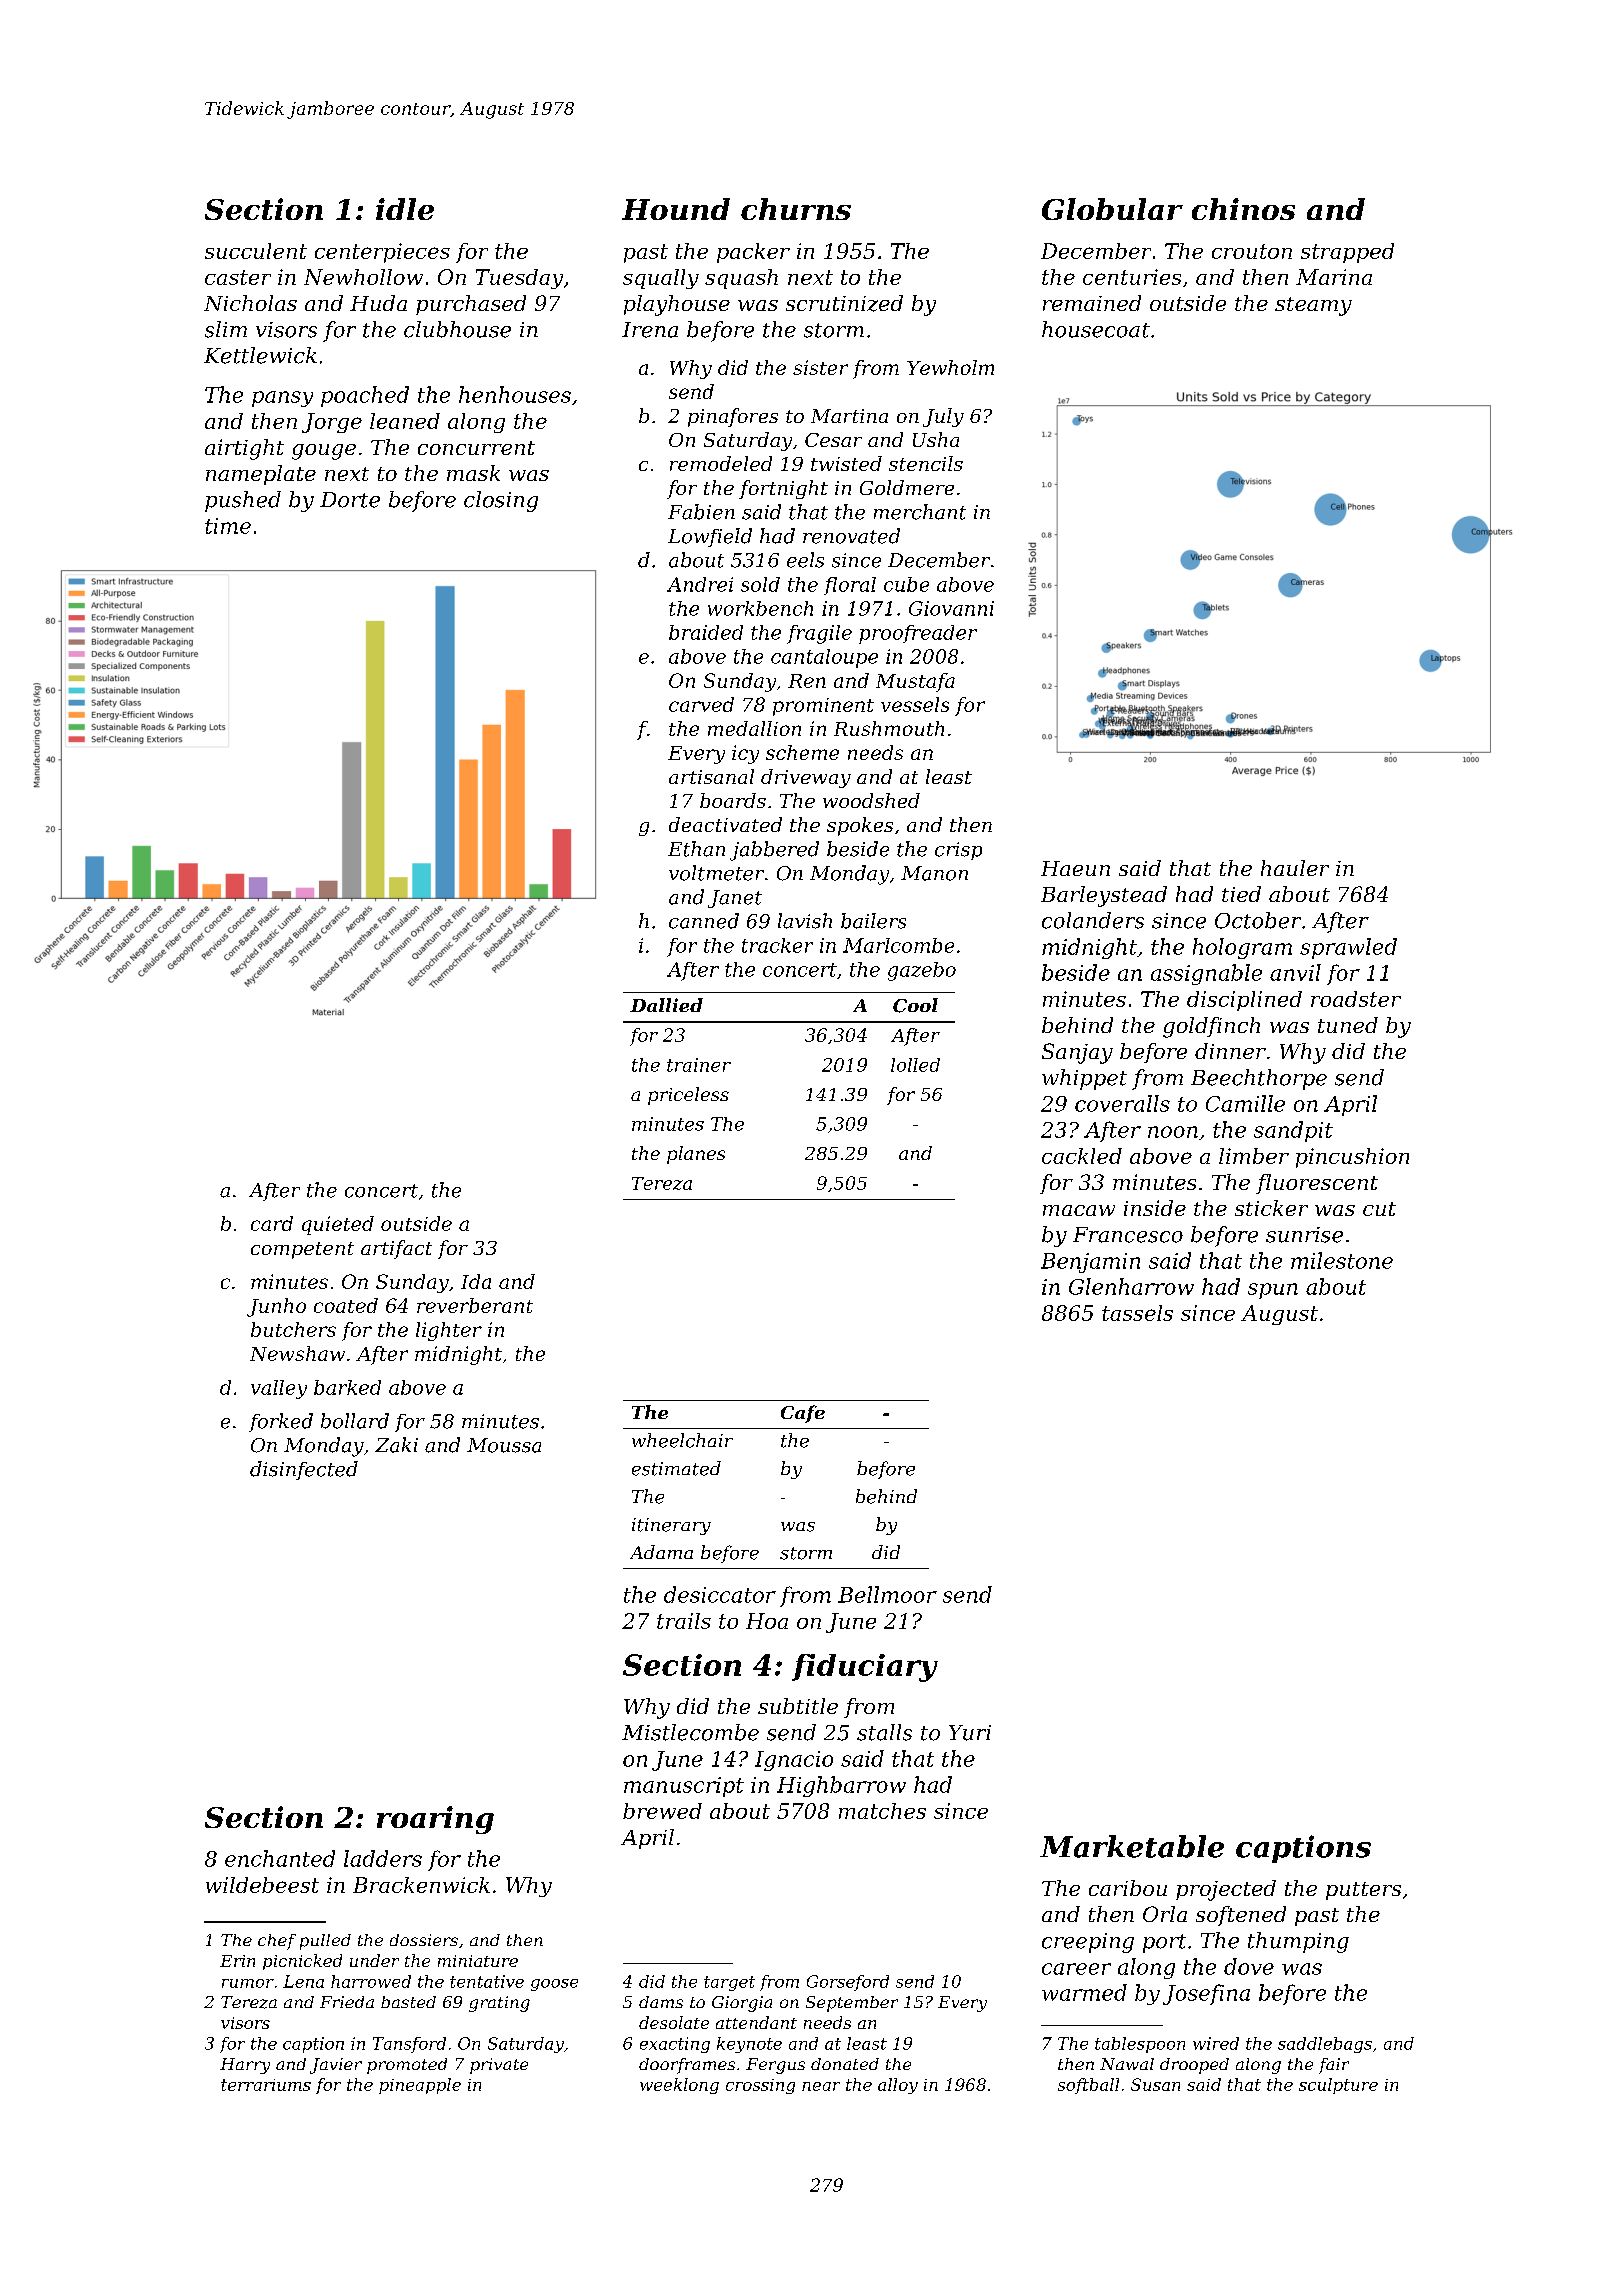  What do you see at coordinates (250, 303) in the screenshot?
I see `Nicholas` at bounding box center [250, 303].
